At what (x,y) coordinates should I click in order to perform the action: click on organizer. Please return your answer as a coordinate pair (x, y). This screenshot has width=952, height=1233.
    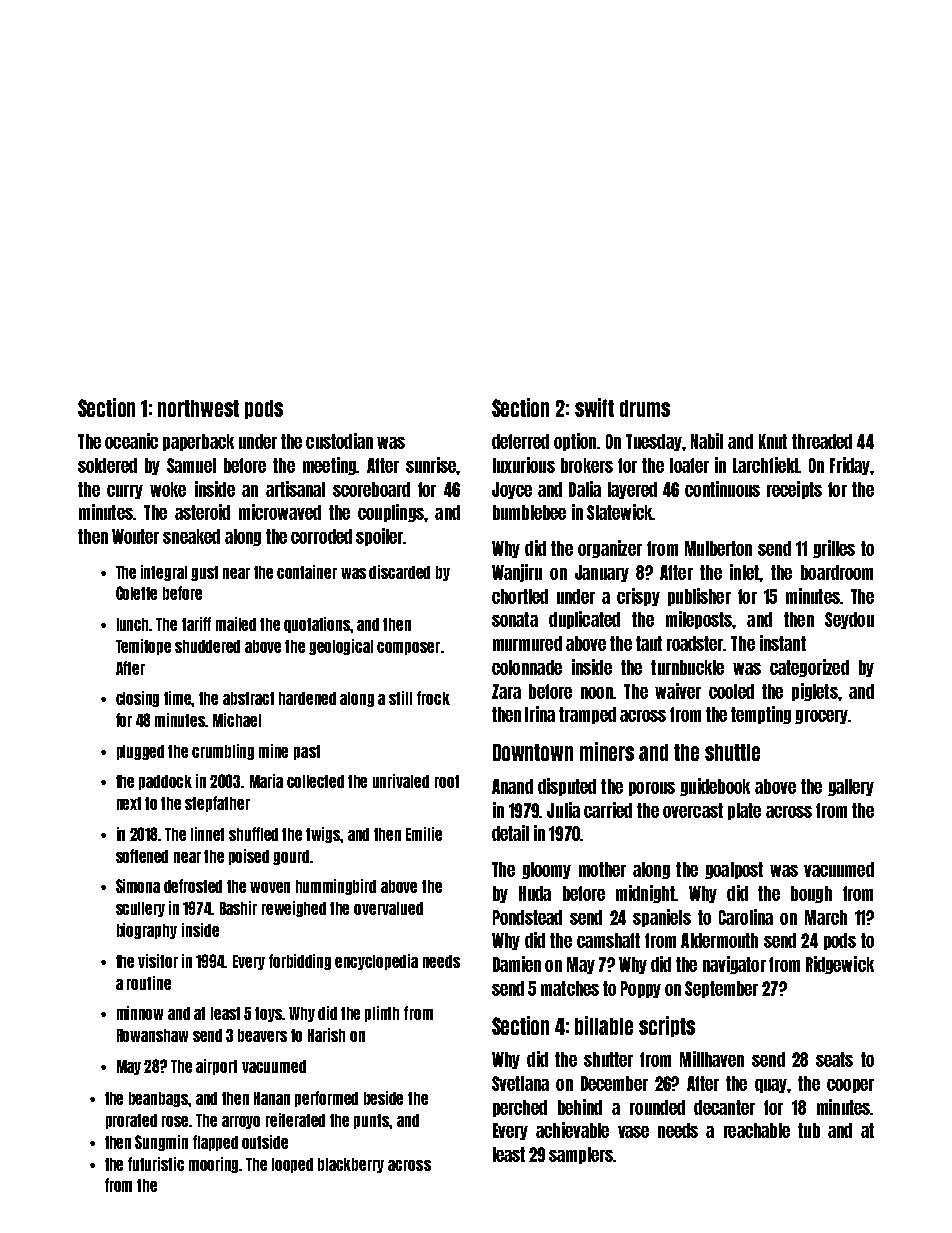
    Looking at the image, I should click on (610, 549).
